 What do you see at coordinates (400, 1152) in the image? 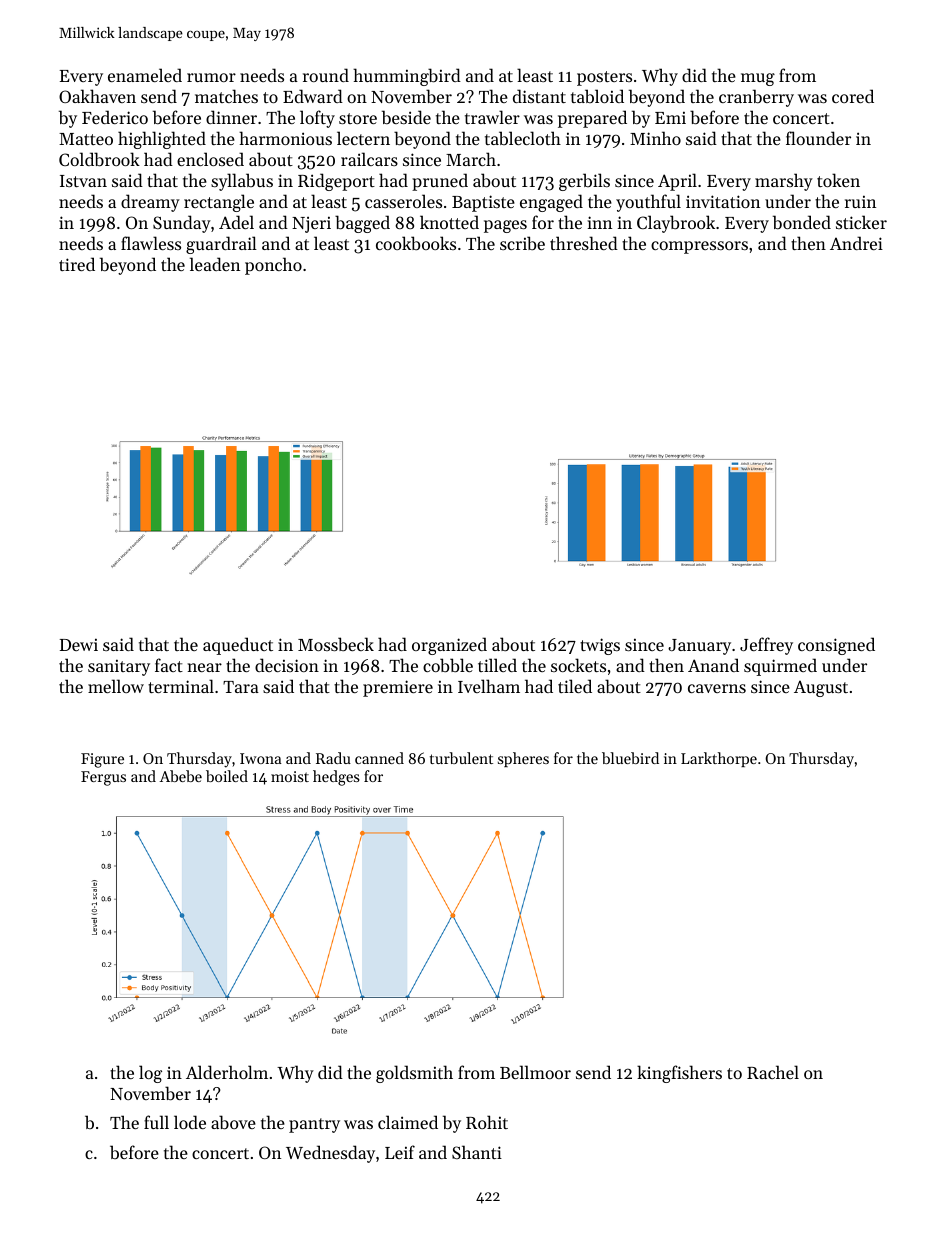
I see `Leif` at bounding box center [400, 1152].
